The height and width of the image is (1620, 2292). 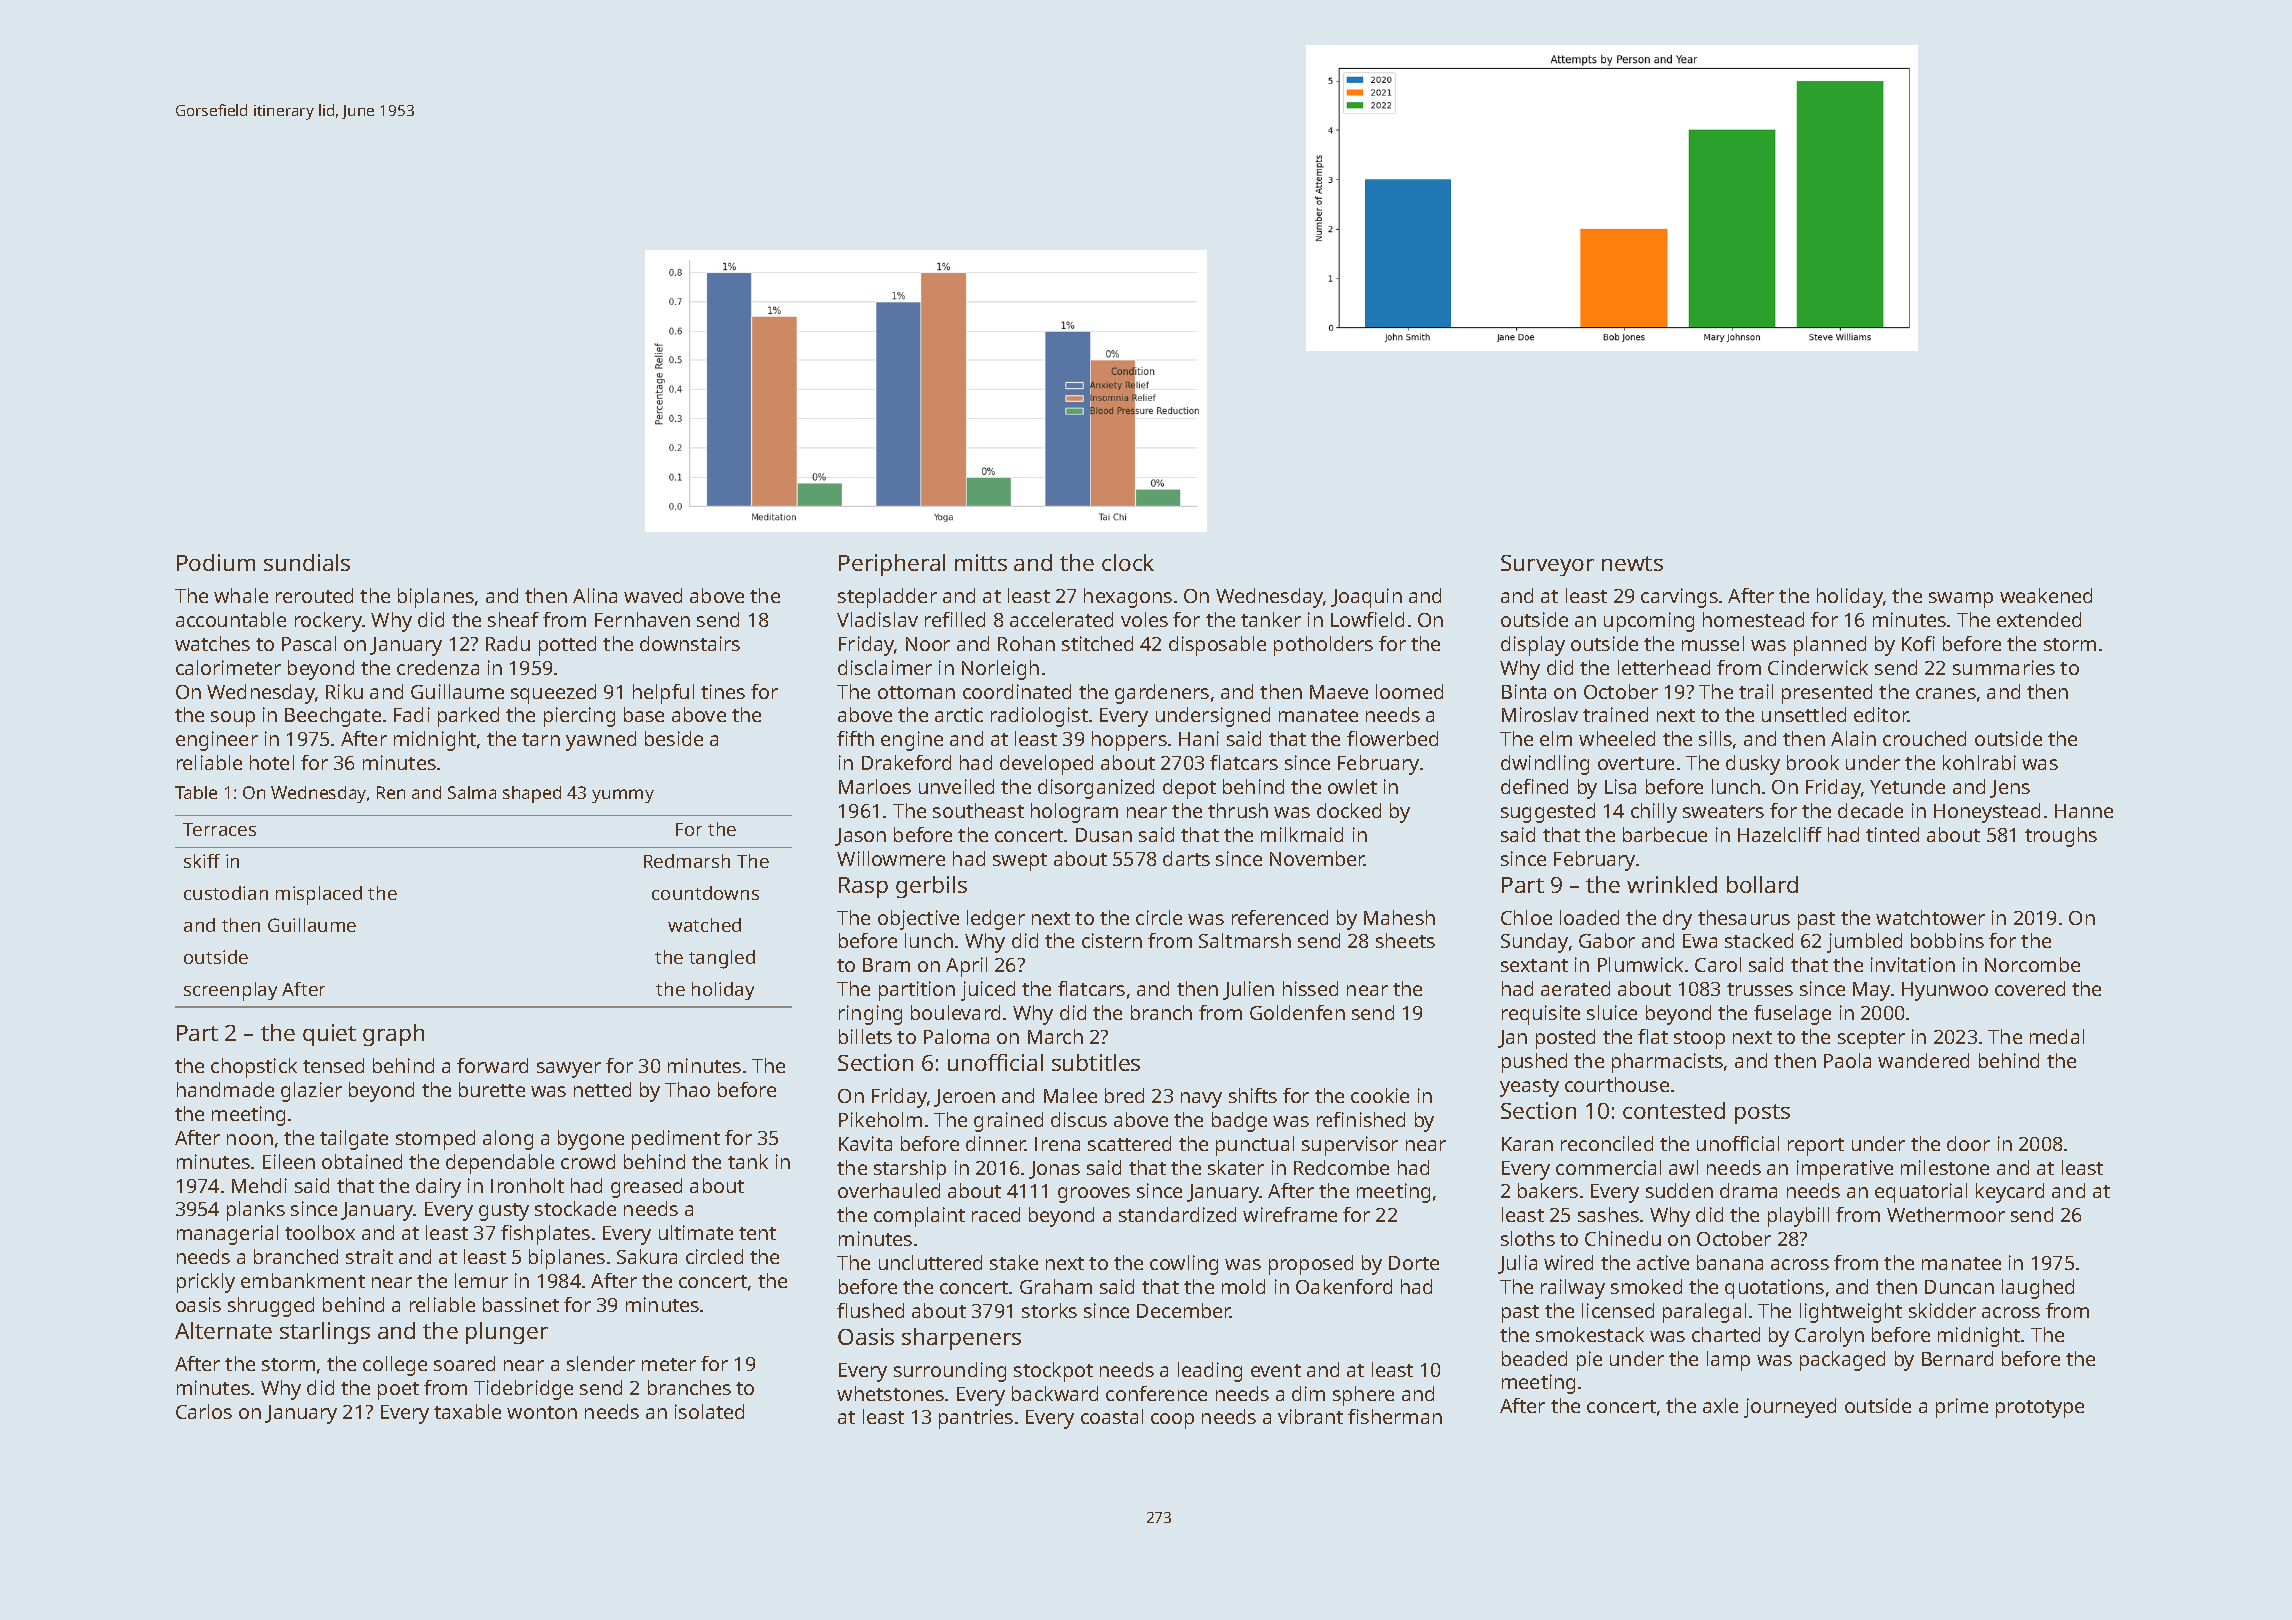 What do you see at coordinates (329, 1035) in the image?
I see `quiet` at bounding box center [329, 1035].
